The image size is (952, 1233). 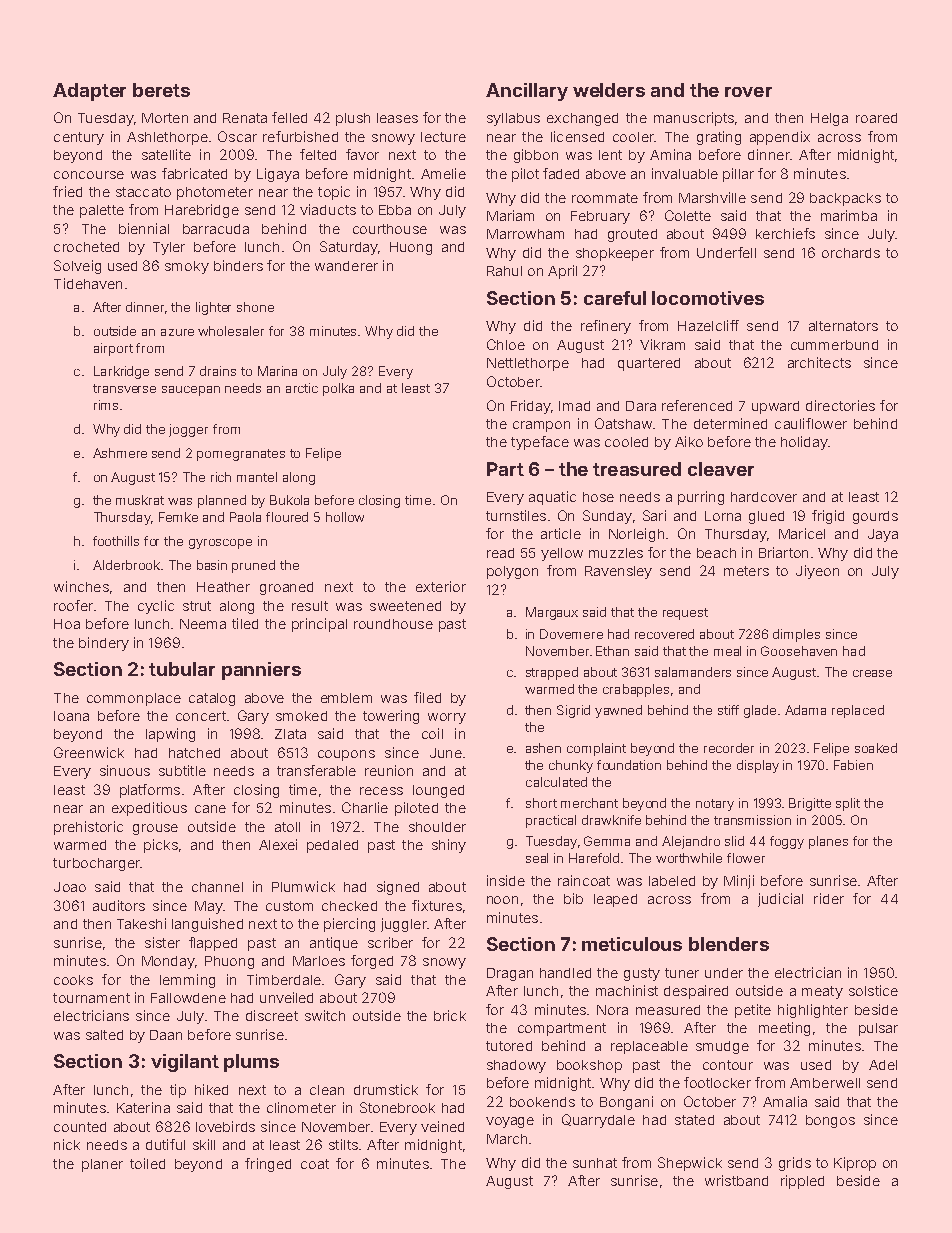 I want to click on Goosehaven, so click(x=799, y=651).
